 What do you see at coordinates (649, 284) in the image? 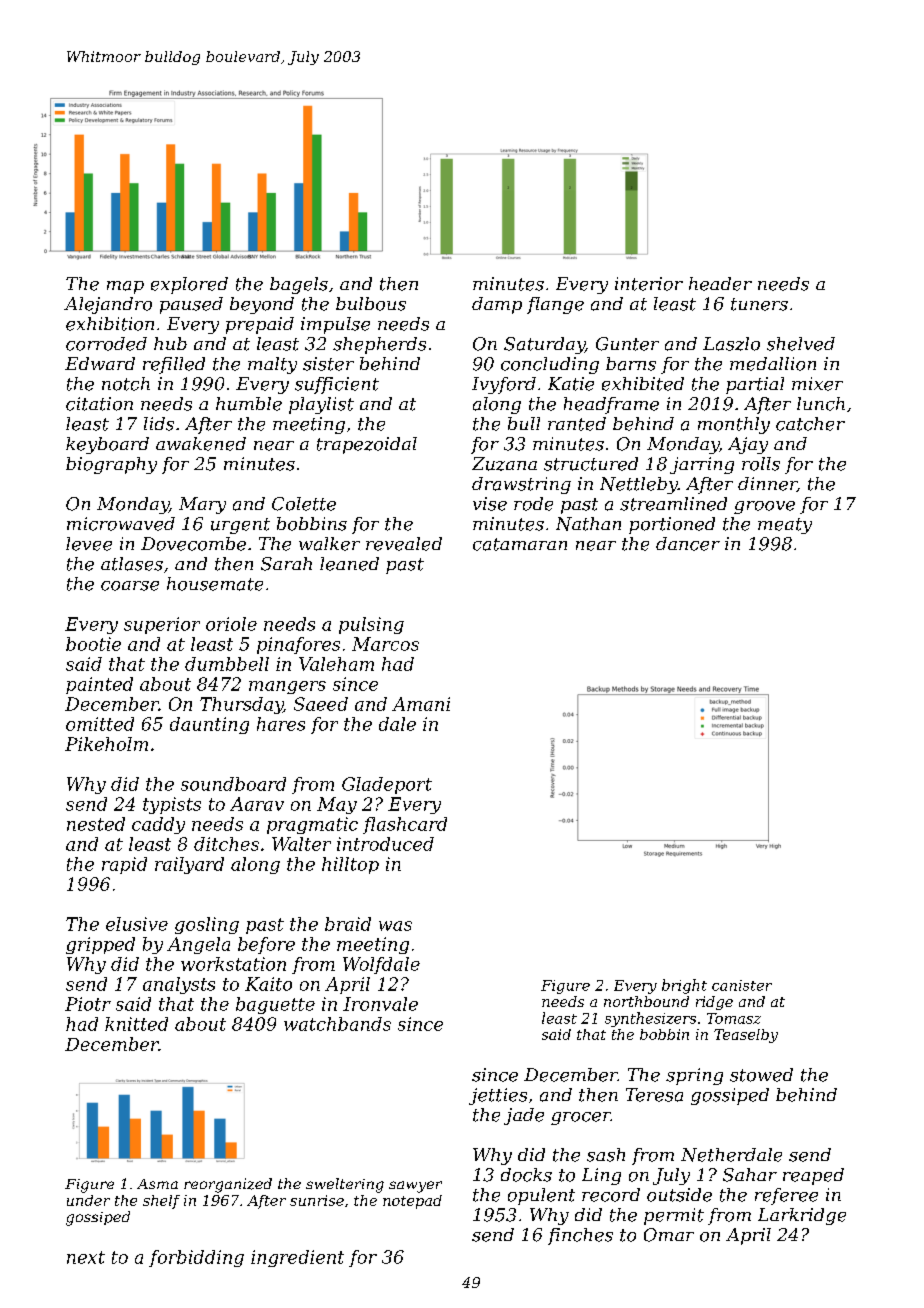
I see `interior` at bounding box center [649, 284].
